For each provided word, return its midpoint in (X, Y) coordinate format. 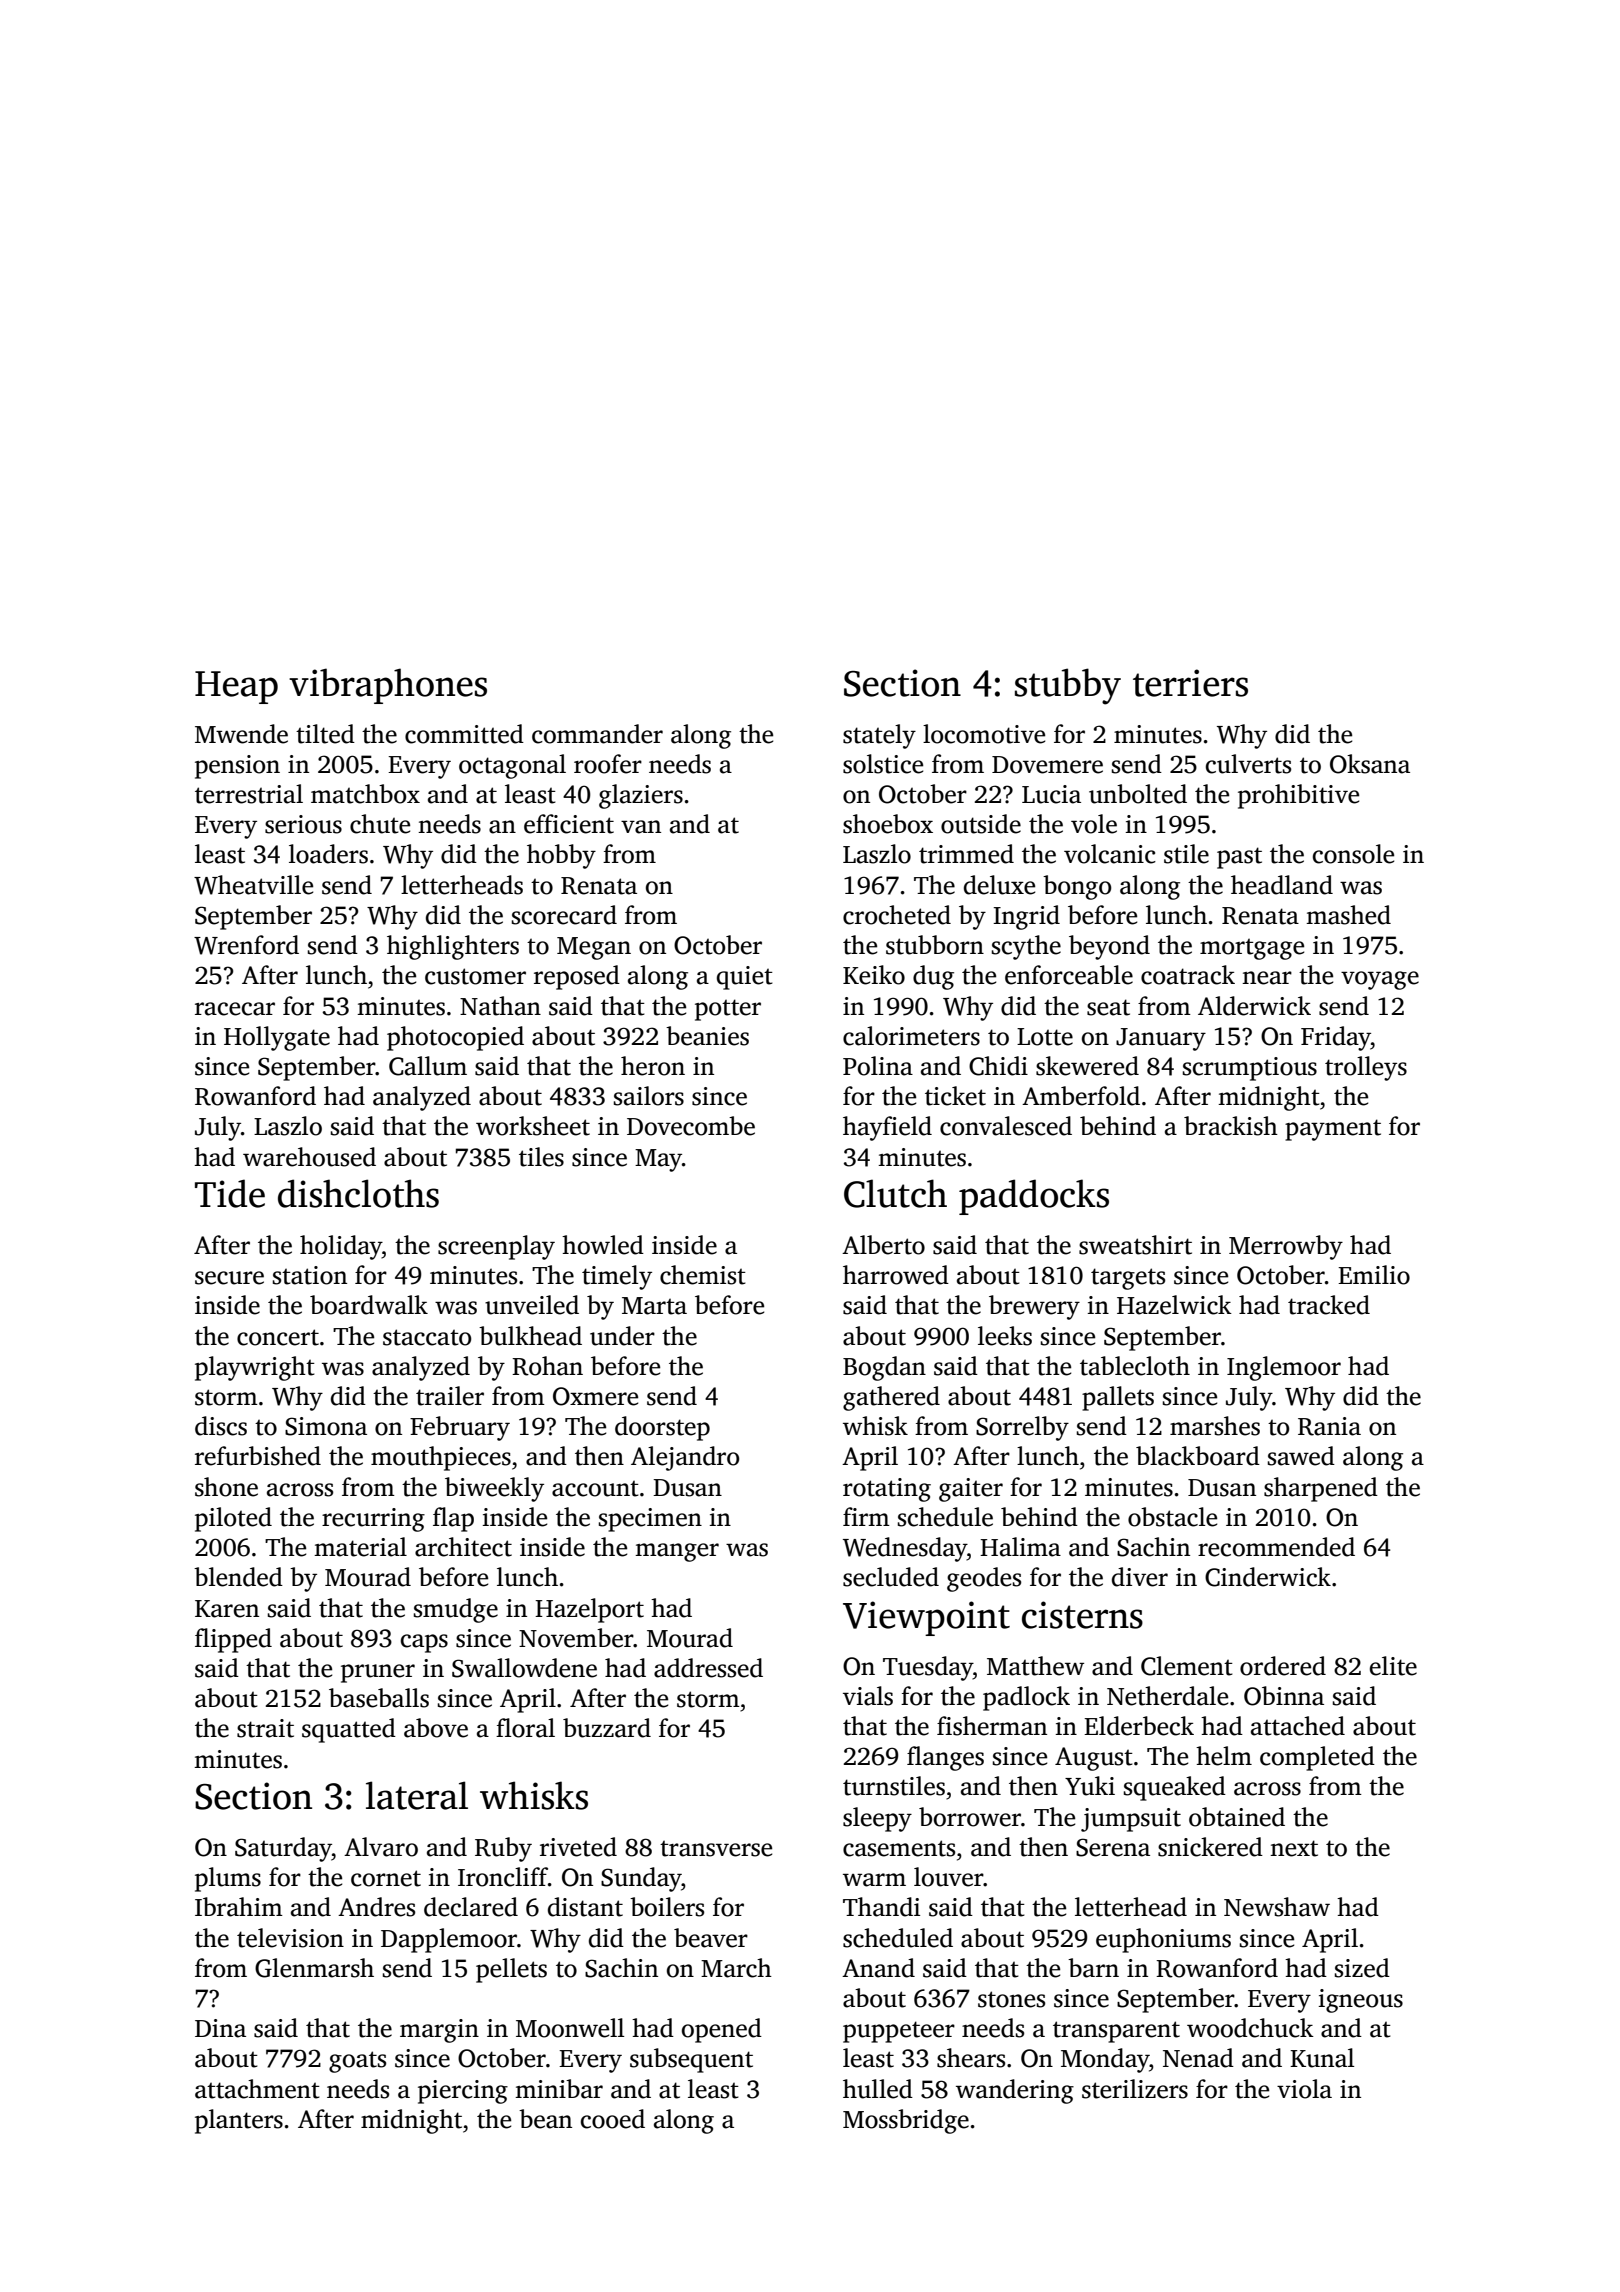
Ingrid (1026, 917)
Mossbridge (906, 2121)
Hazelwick (1174, 1305)
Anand (878, 1968)
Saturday (283, 1849)
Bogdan (884, 1368)
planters (239, 2121)
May (658, 1160)
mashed (1348, 915)
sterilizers (1135, 2089)
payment (1333, 1130)
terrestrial (249, 794)
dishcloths (358, 1193)
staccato (427, 1337)
